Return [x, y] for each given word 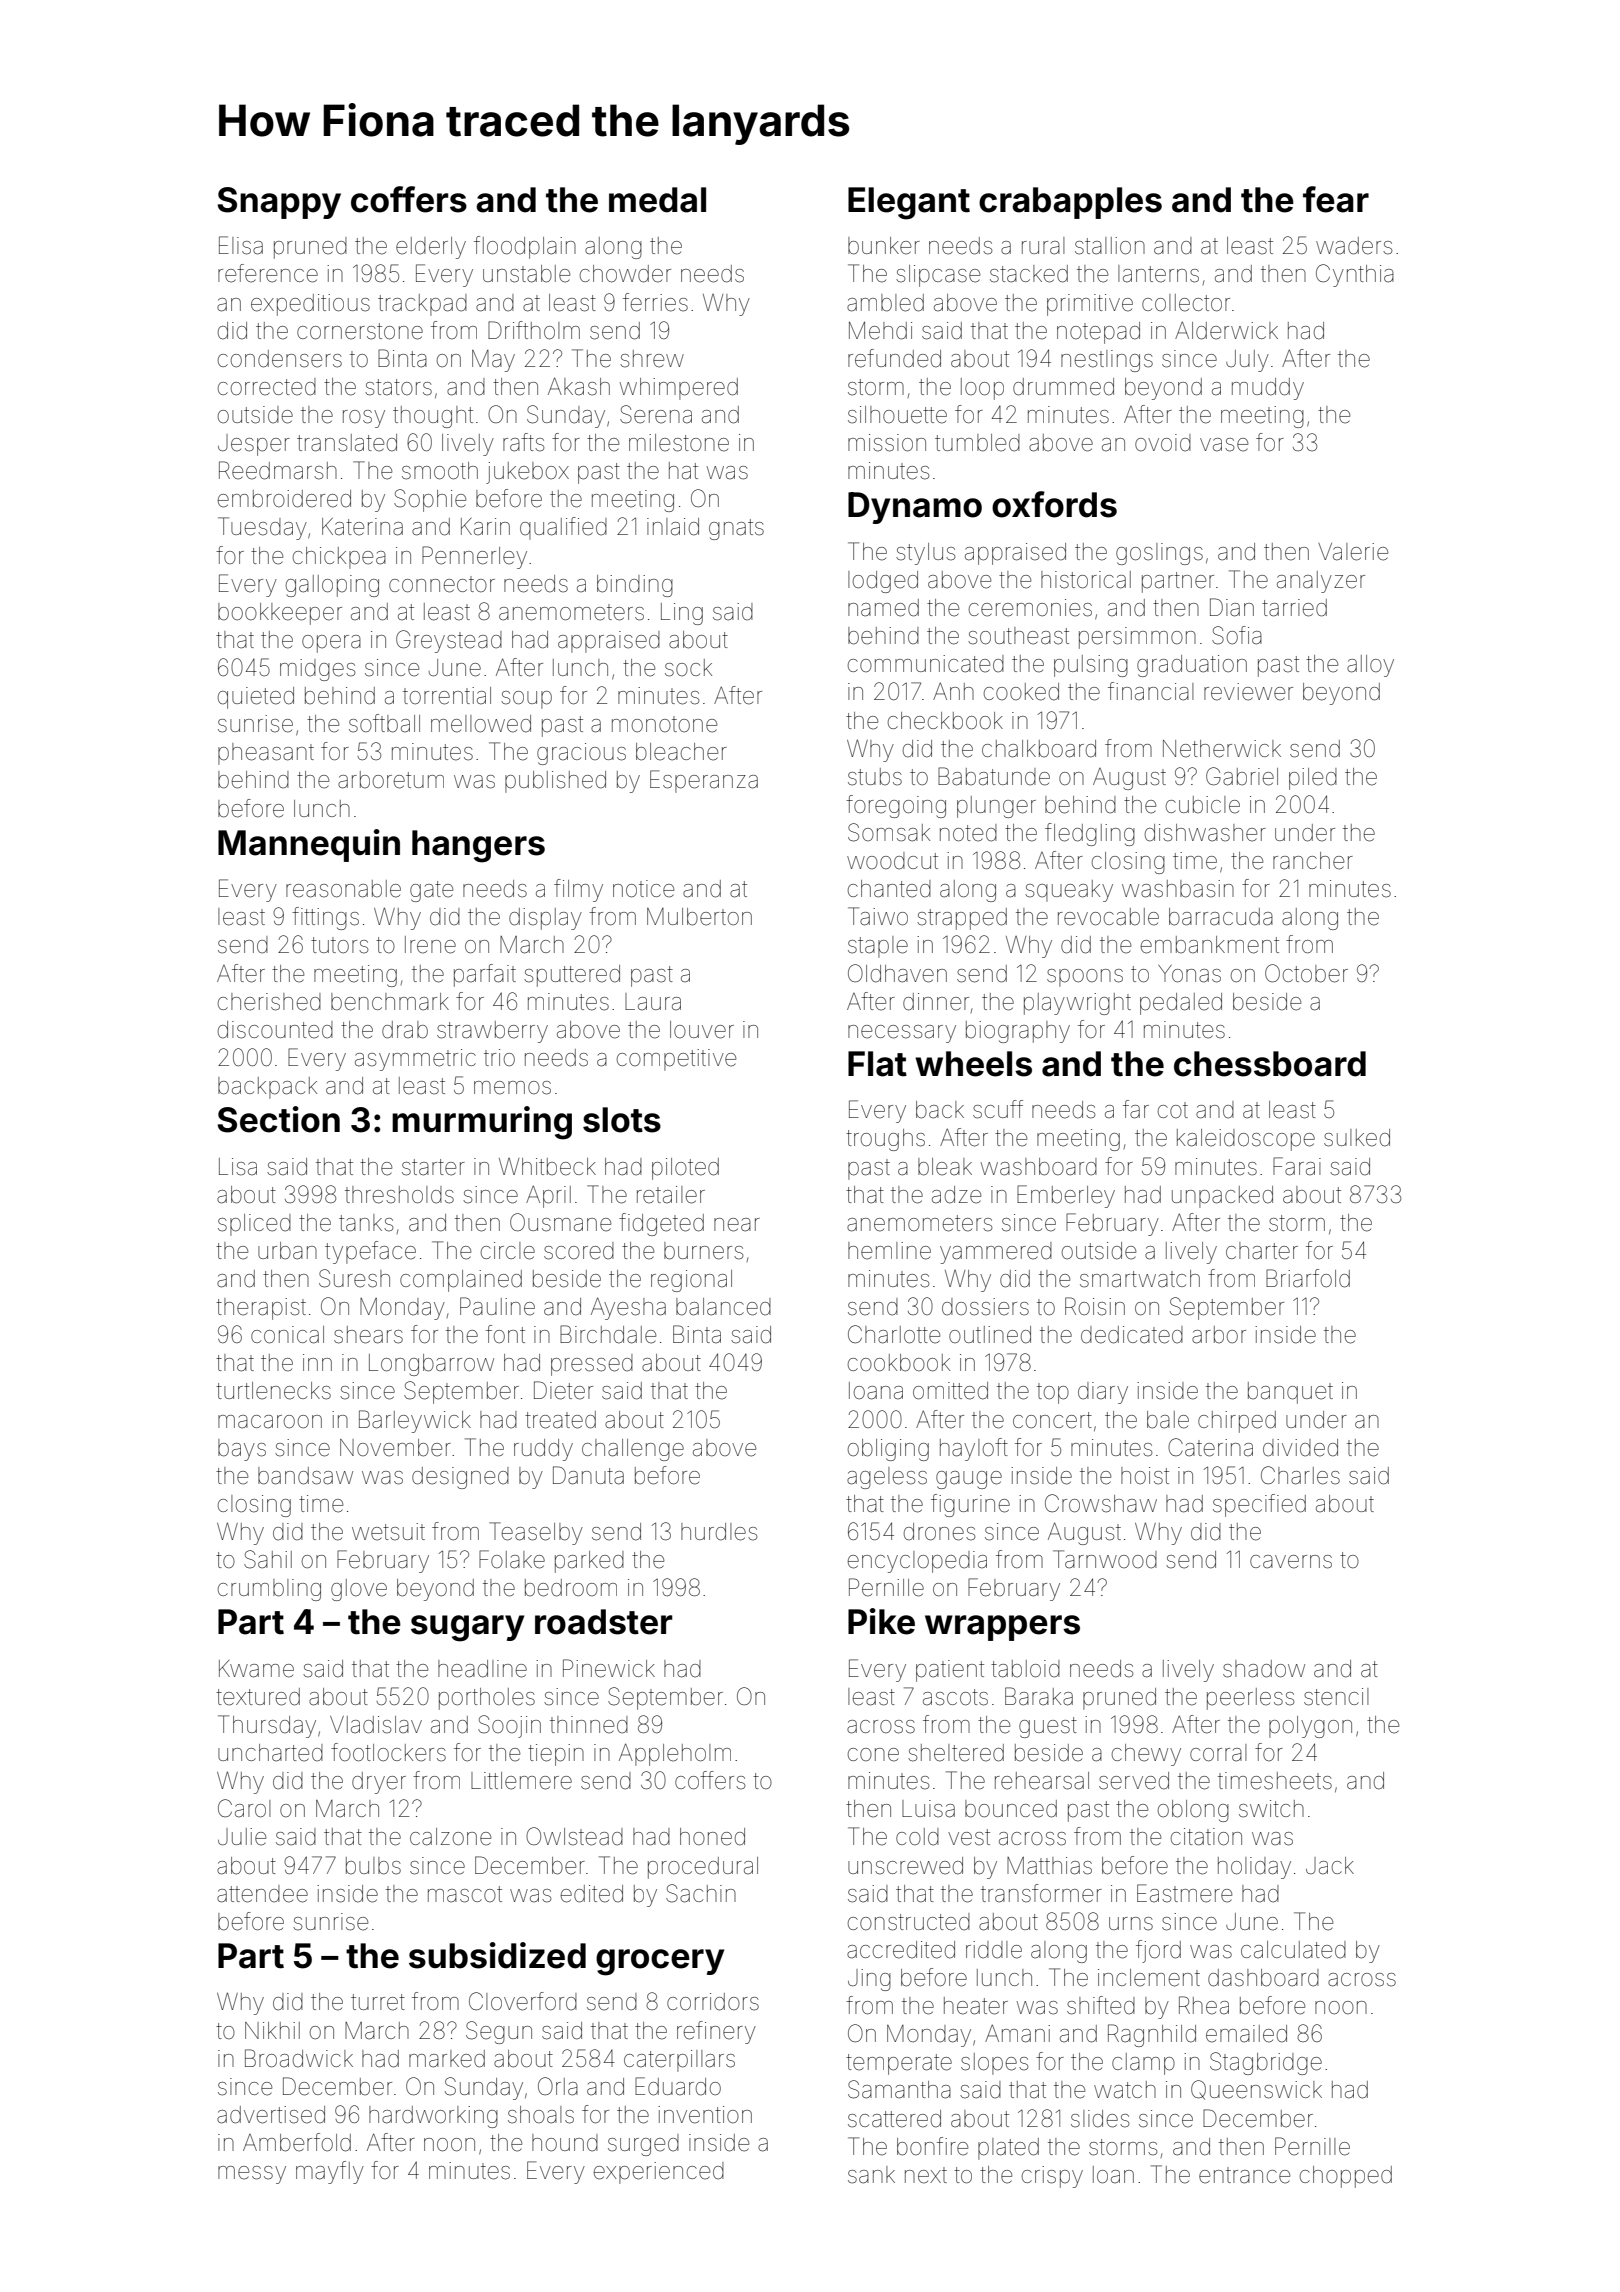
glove [359, 1590]
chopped [1346, 2177]
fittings [325, 918]
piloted [685, 1169]
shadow [1264, 1669]
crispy [1052, 2177]
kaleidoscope [1246, 1140]
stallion [1110, 246]
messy [252, 2175]
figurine [970, 1505]
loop [982, 389]
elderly [431, 248]
